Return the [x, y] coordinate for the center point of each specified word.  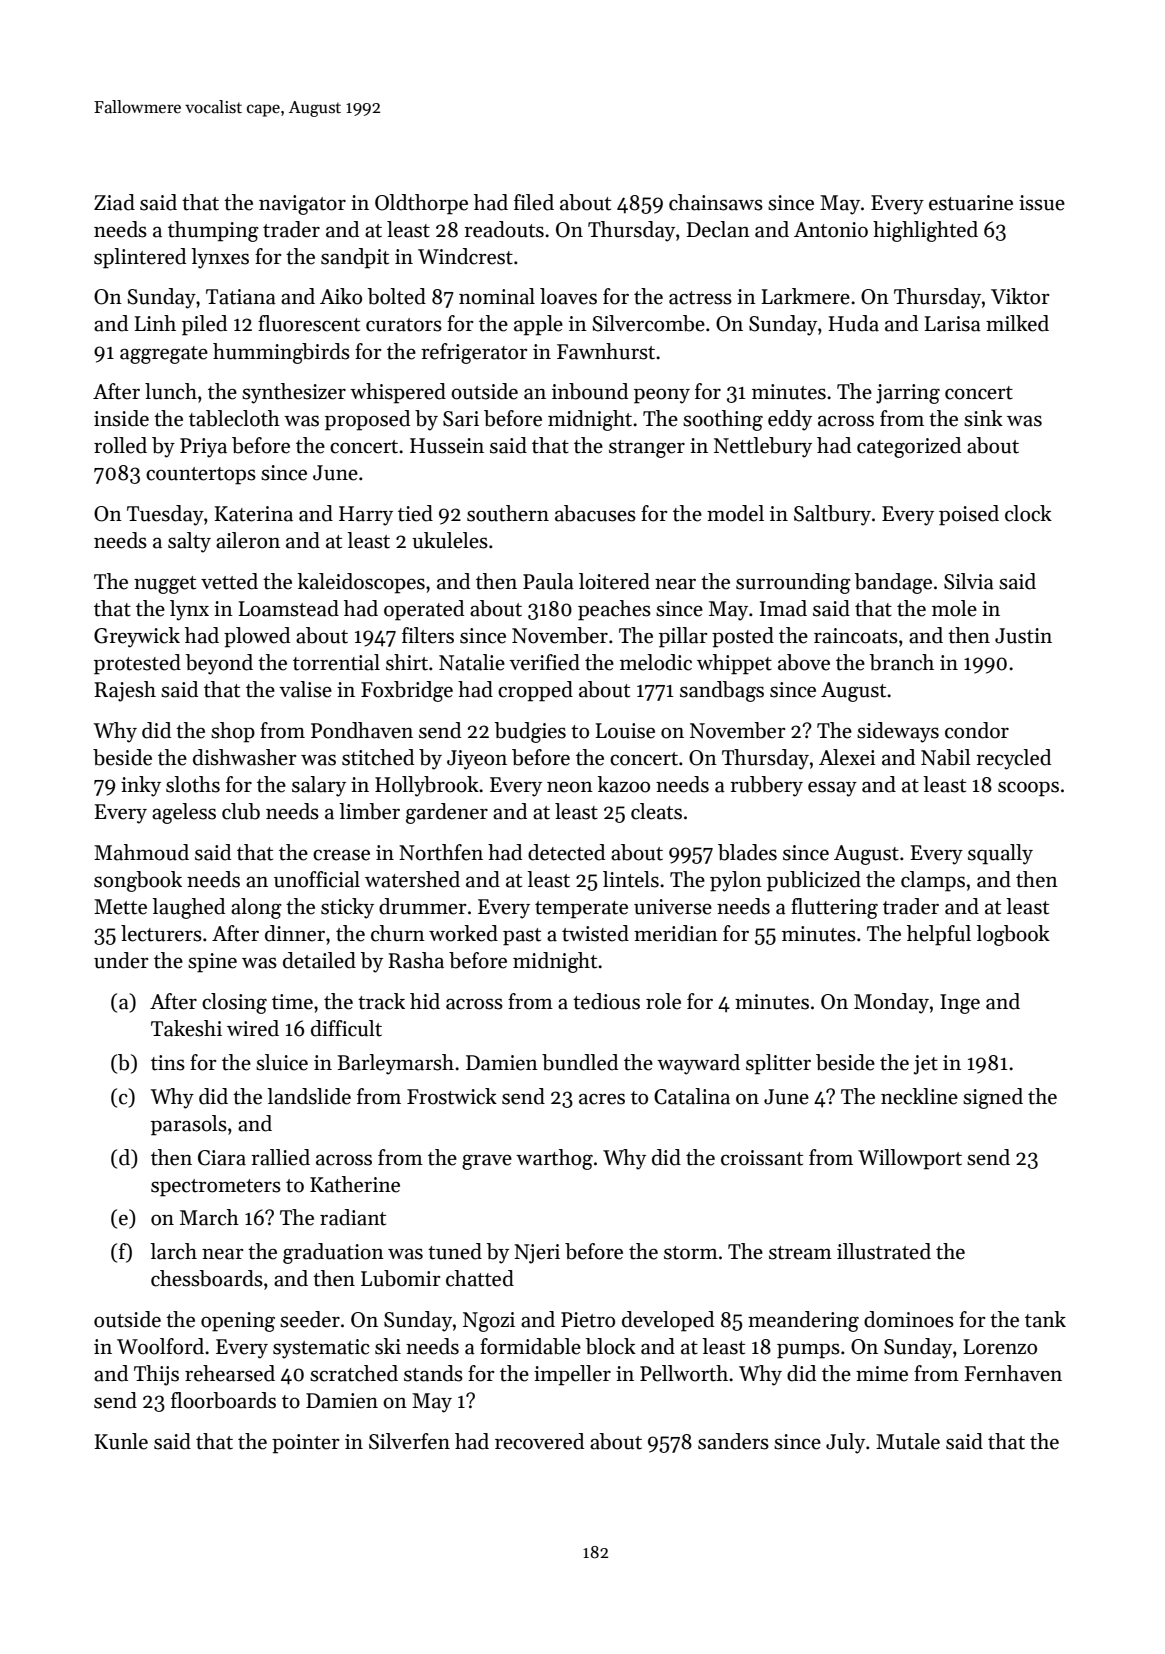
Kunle [121, 1441]
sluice [282, 1062]
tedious [606, 1001]
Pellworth [684, 1373]
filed [534, 202]
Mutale [908, 1441]
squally [1000, 854]
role [663, 1001]
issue [1042, 203]
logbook [1013, 935]
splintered [140, 258]
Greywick [137, 637]
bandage [893, 583]
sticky [347, 908]
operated [424, 610]
